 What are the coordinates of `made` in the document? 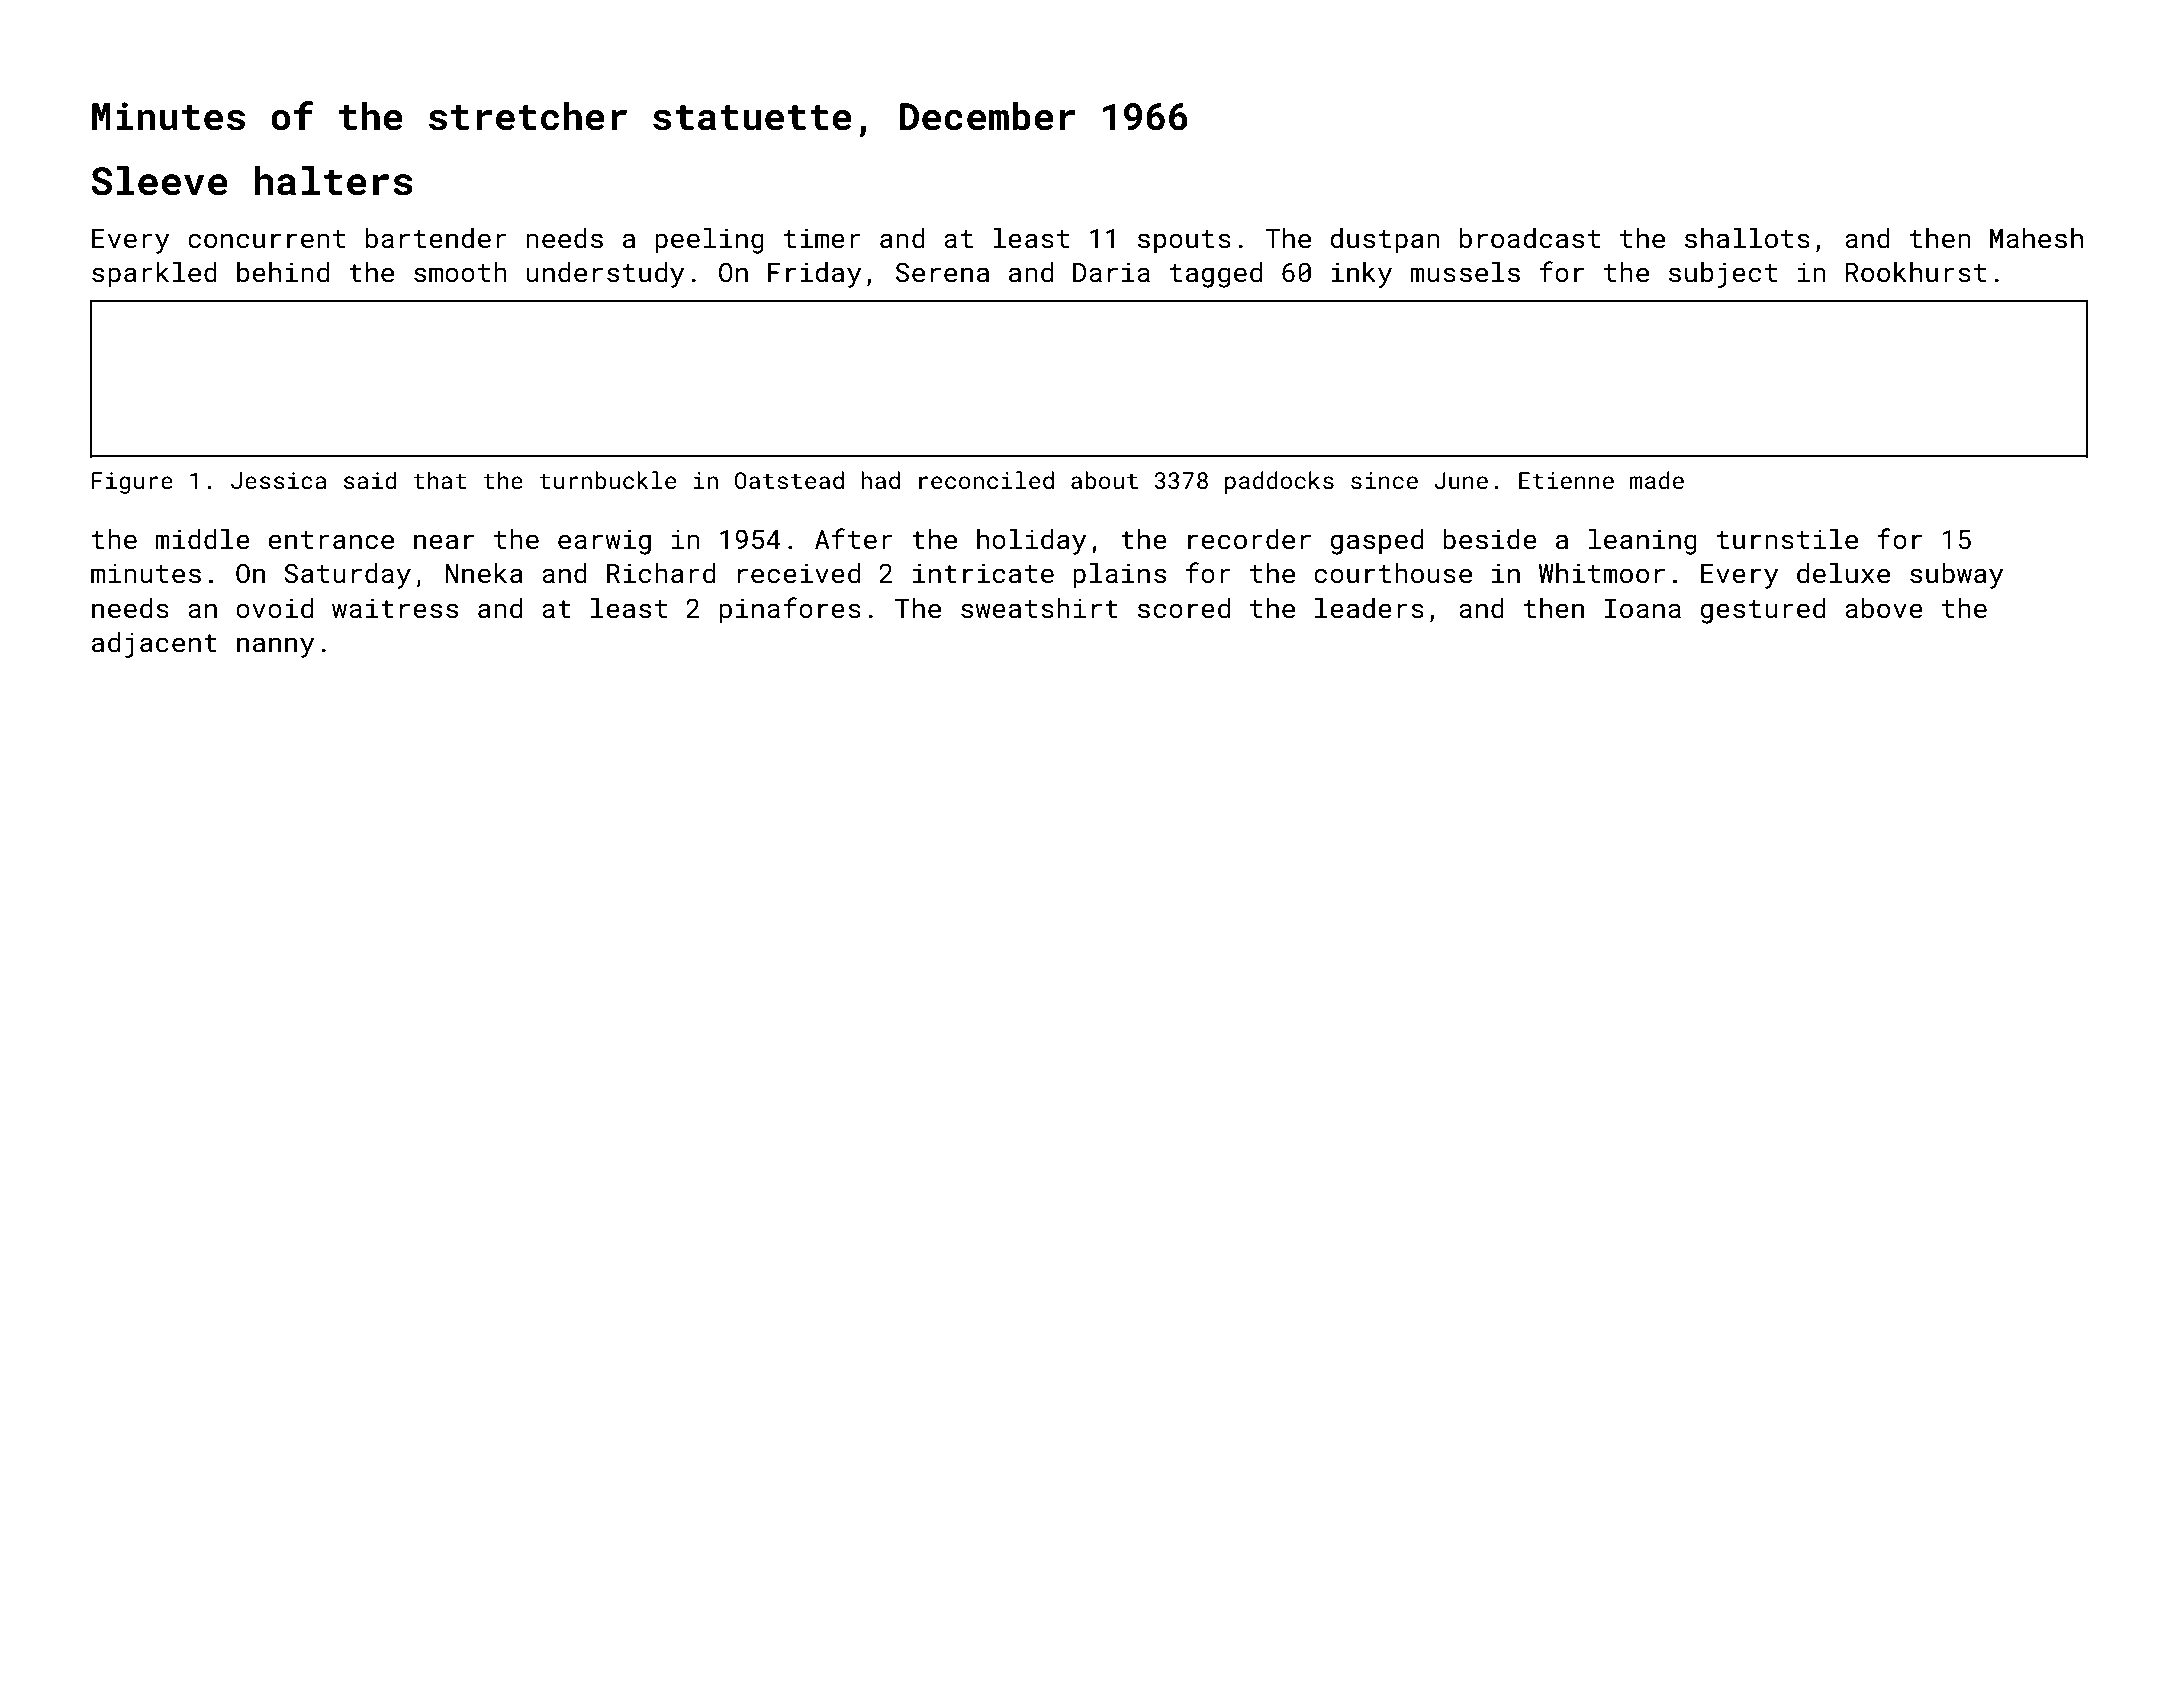 It's located at (1657, 480).
